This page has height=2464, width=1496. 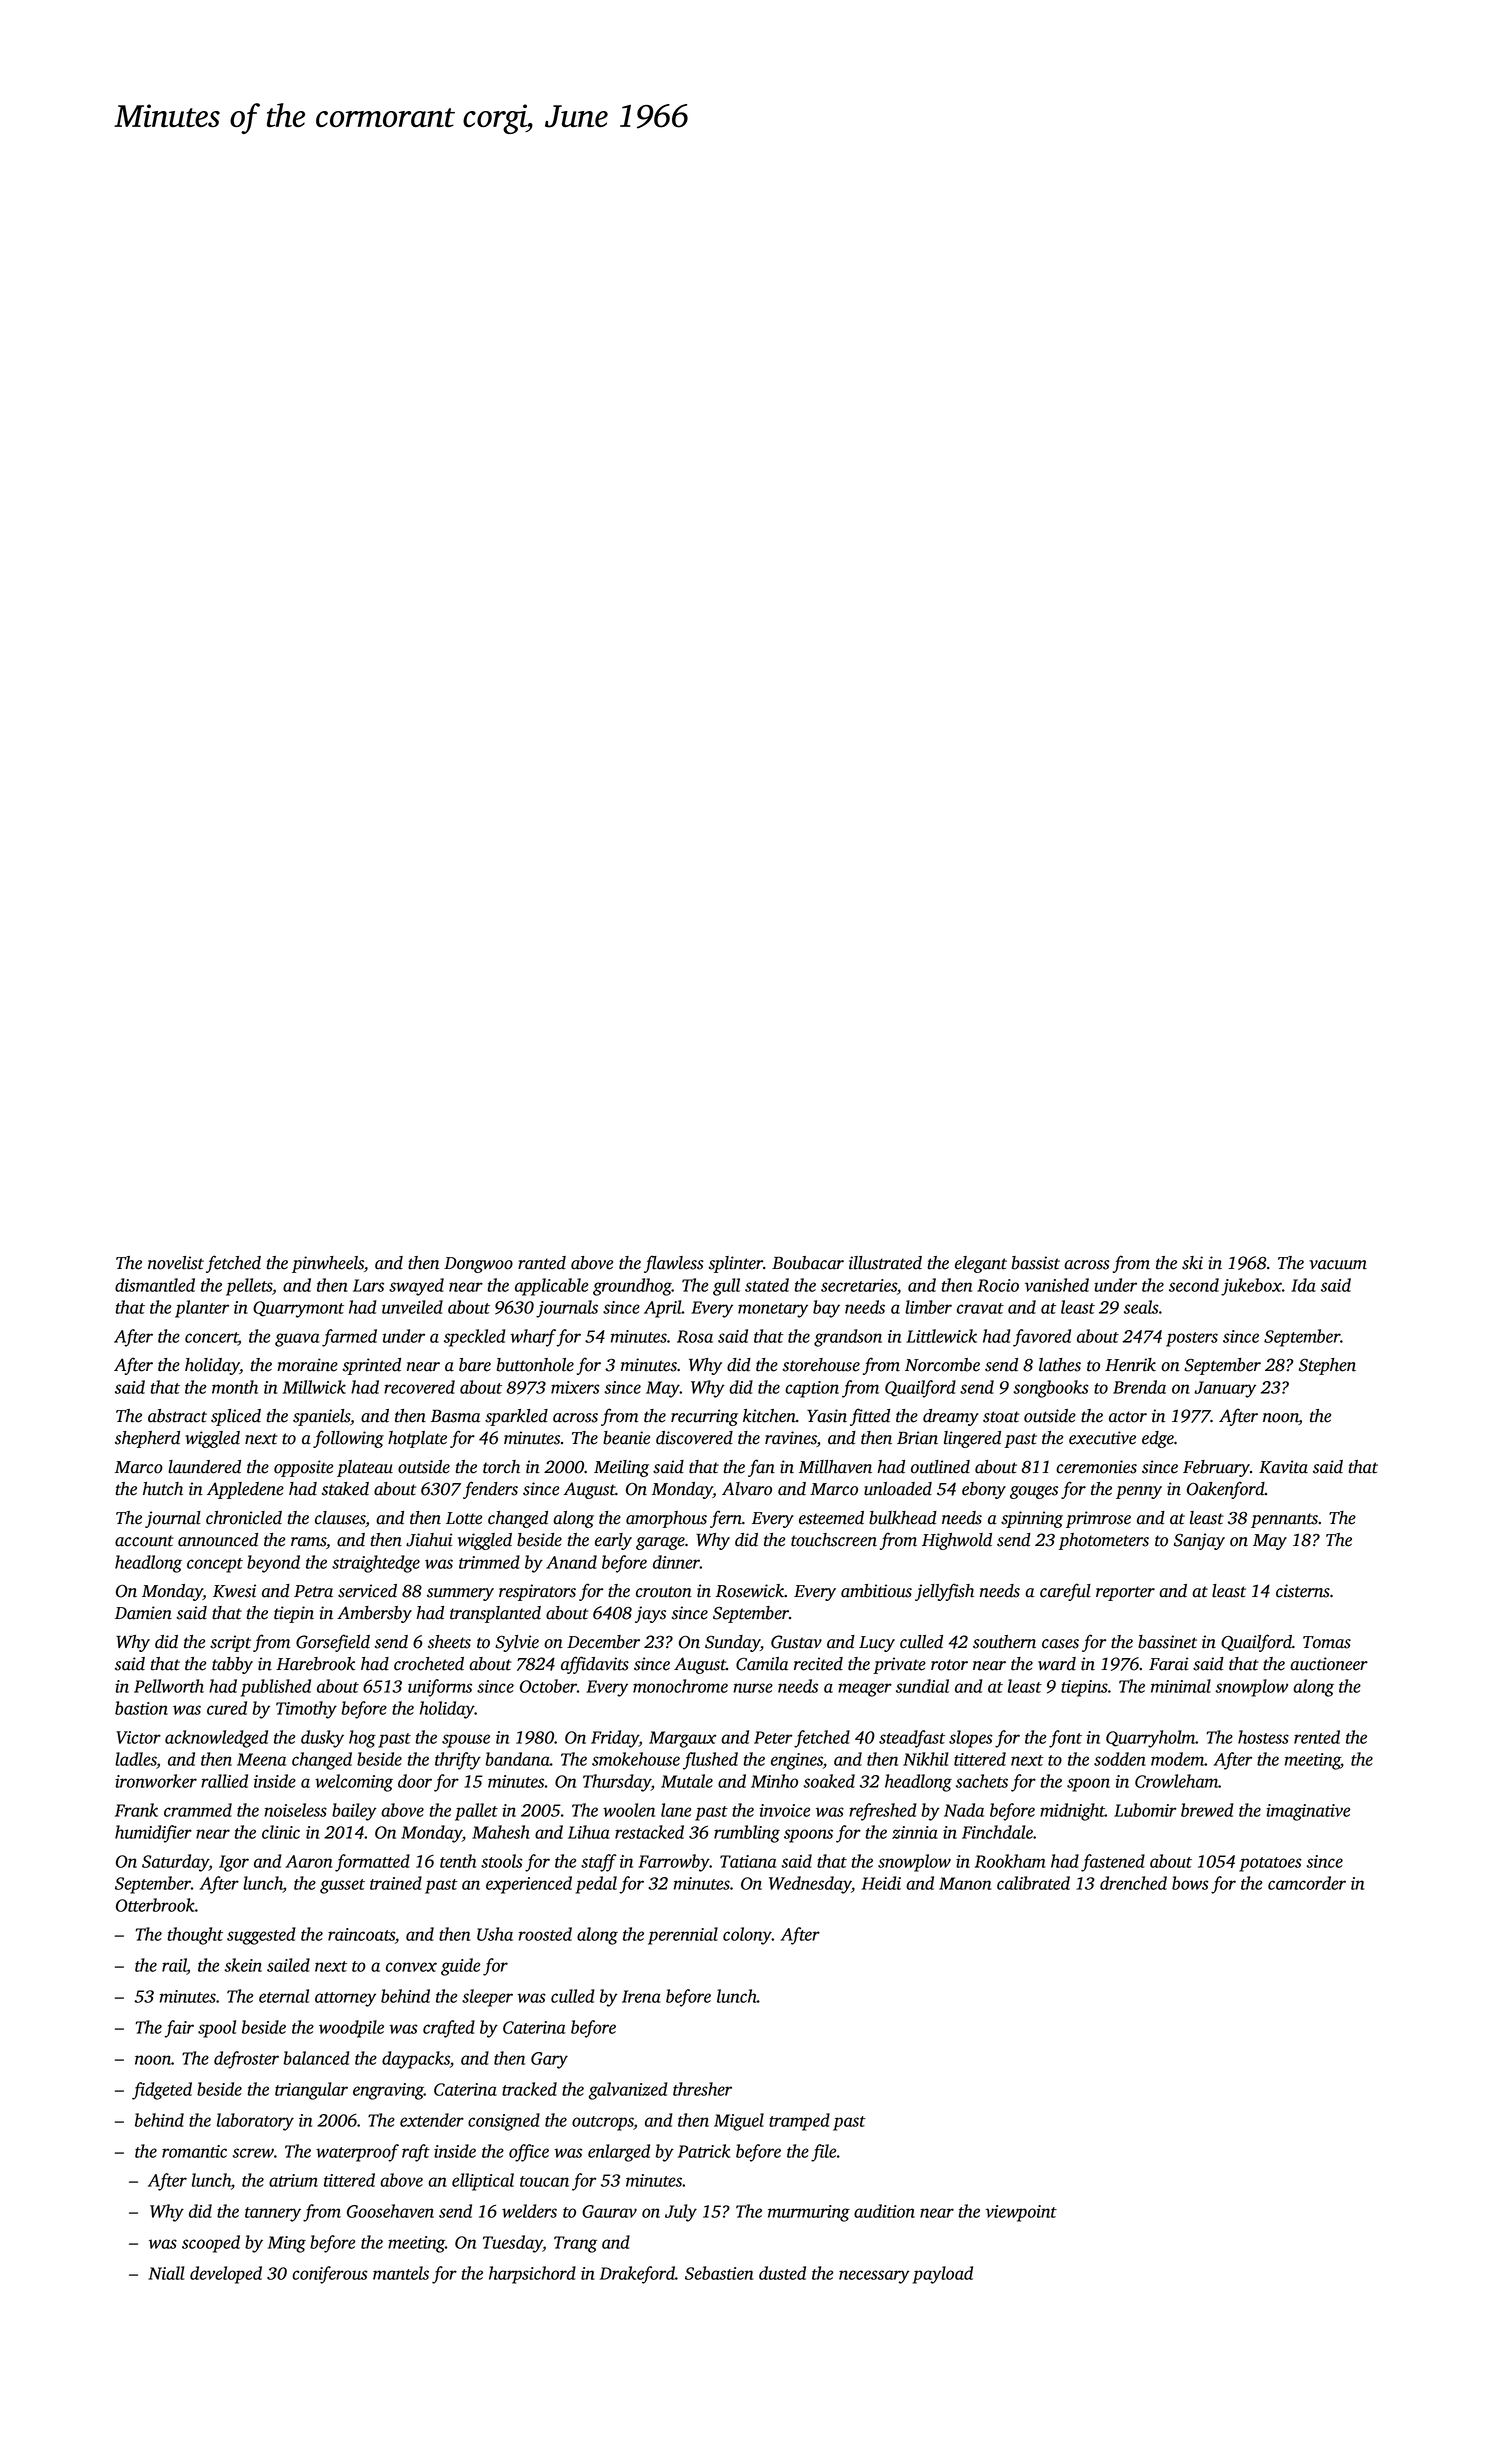 I want to click on pennants, so click(x=1284, y=1520).
